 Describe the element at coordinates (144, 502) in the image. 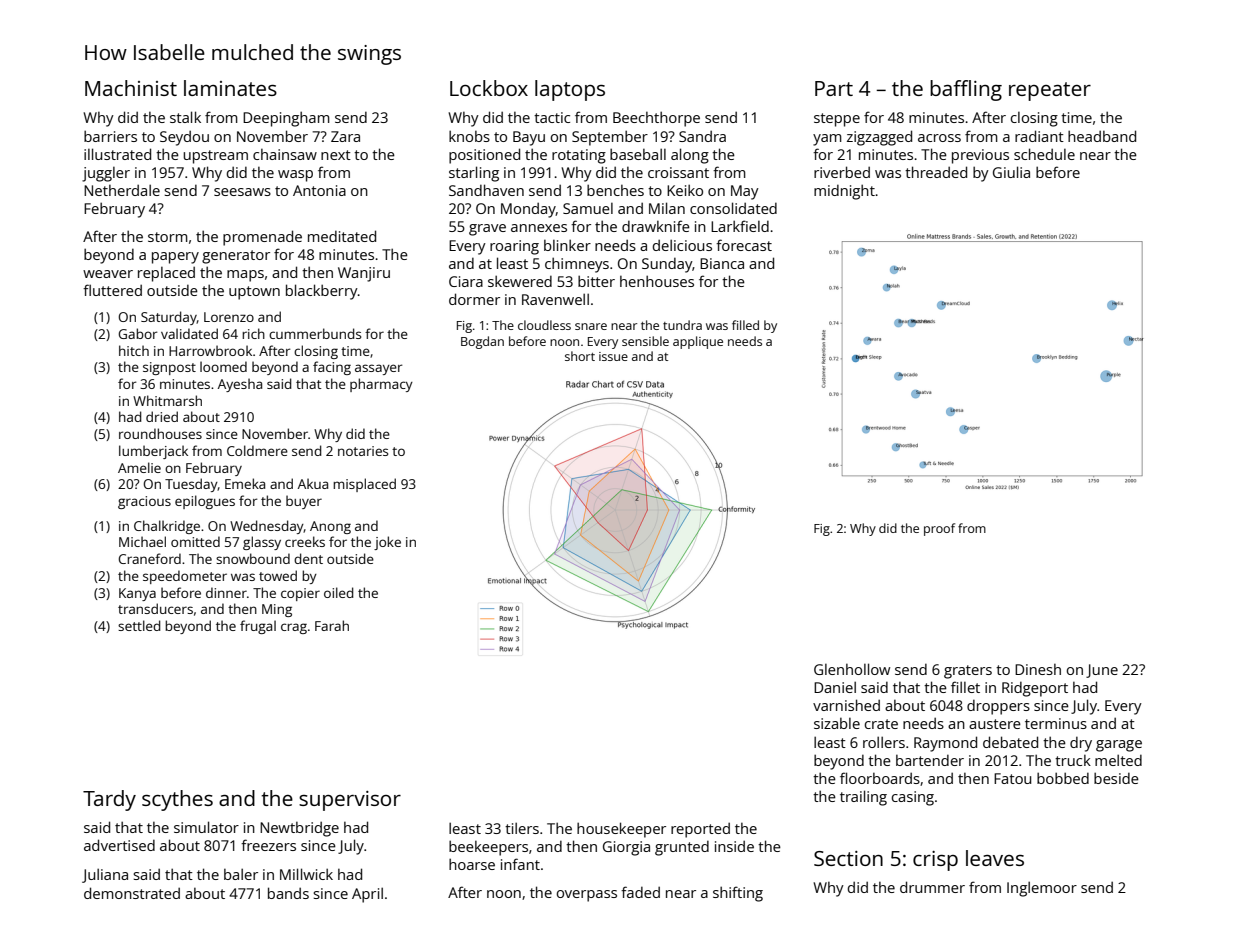

I see `gracious` at that location.
